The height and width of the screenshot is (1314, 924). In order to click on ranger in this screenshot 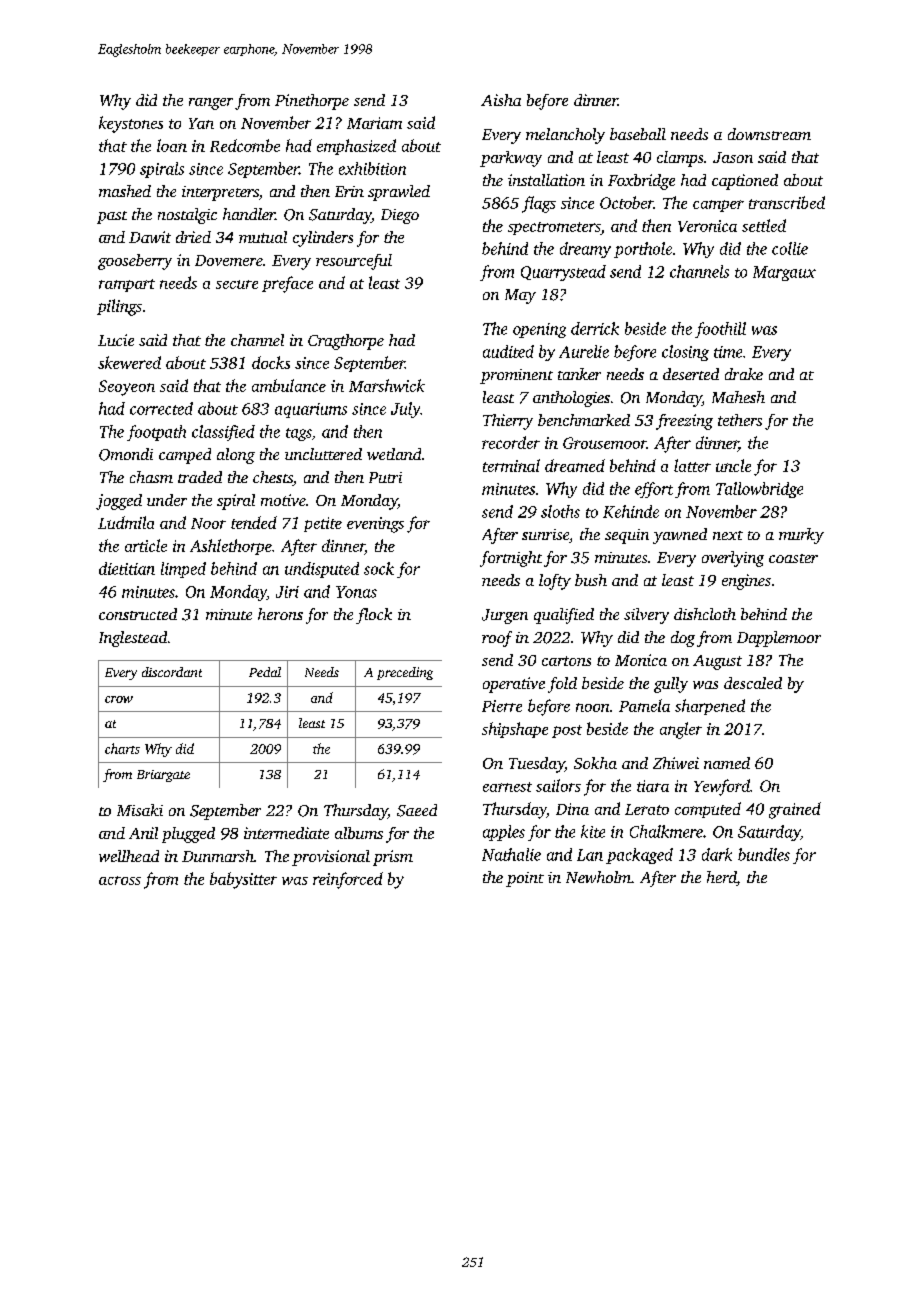, I will do `click(211, 104)`.
